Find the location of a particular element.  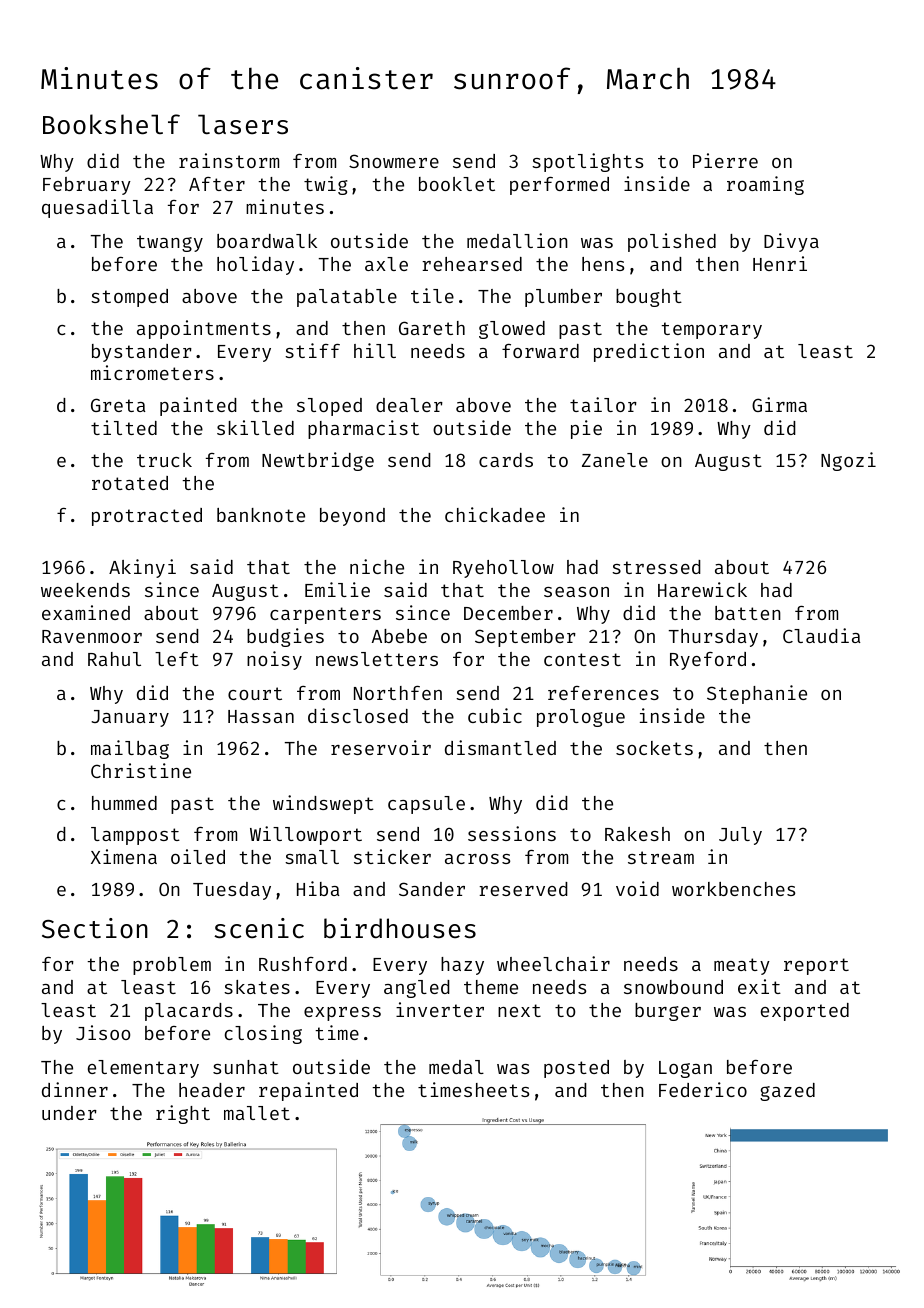

boardwalk is located at coordinates (267, 241).
